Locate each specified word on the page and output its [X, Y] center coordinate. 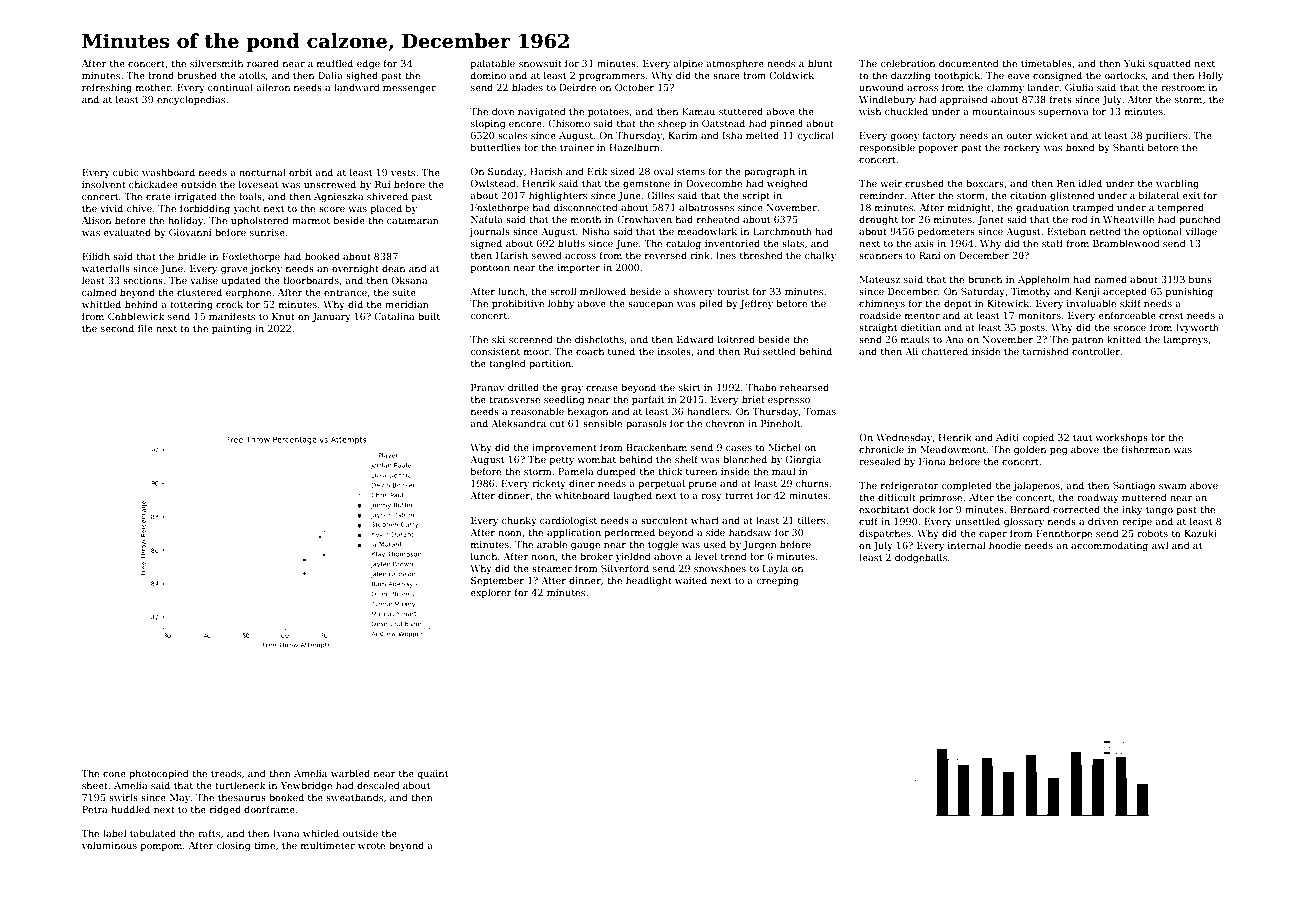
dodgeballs [921, 558]
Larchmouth [782, 231]
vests [403, 172]
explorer [491, 593]
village [1201, 232]
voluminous [109, 845]
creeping [777, 581]
